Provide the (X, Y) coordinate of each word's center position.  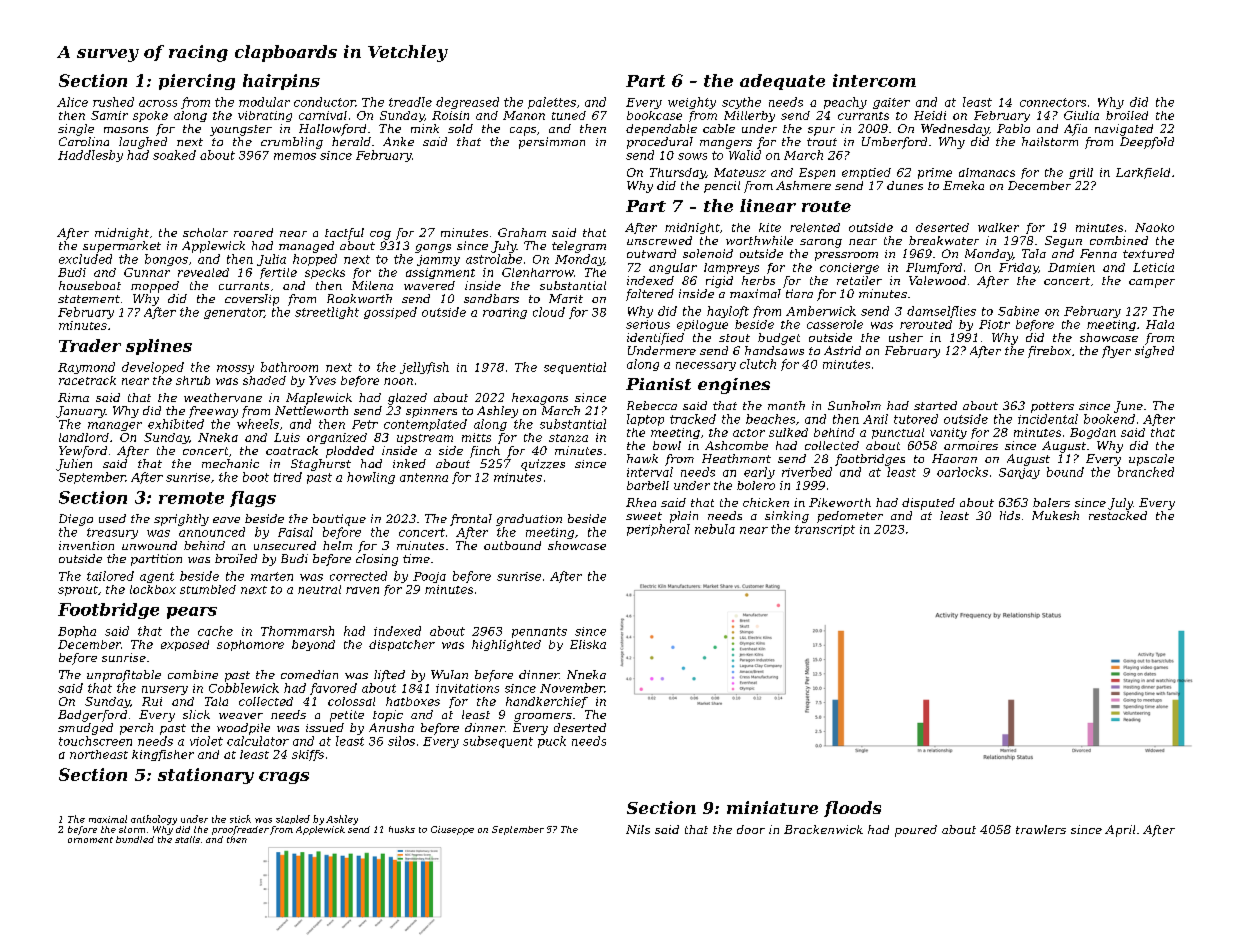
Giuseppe (452, 830)
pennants (539, 632)
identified (655, 339)
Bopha (77, 632)
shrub (193, 380)
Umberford (894, 143)
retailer (859, 280)
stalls (187, 839)
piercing (197, 82)
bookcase (654, 115)
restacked (1118, 515)
